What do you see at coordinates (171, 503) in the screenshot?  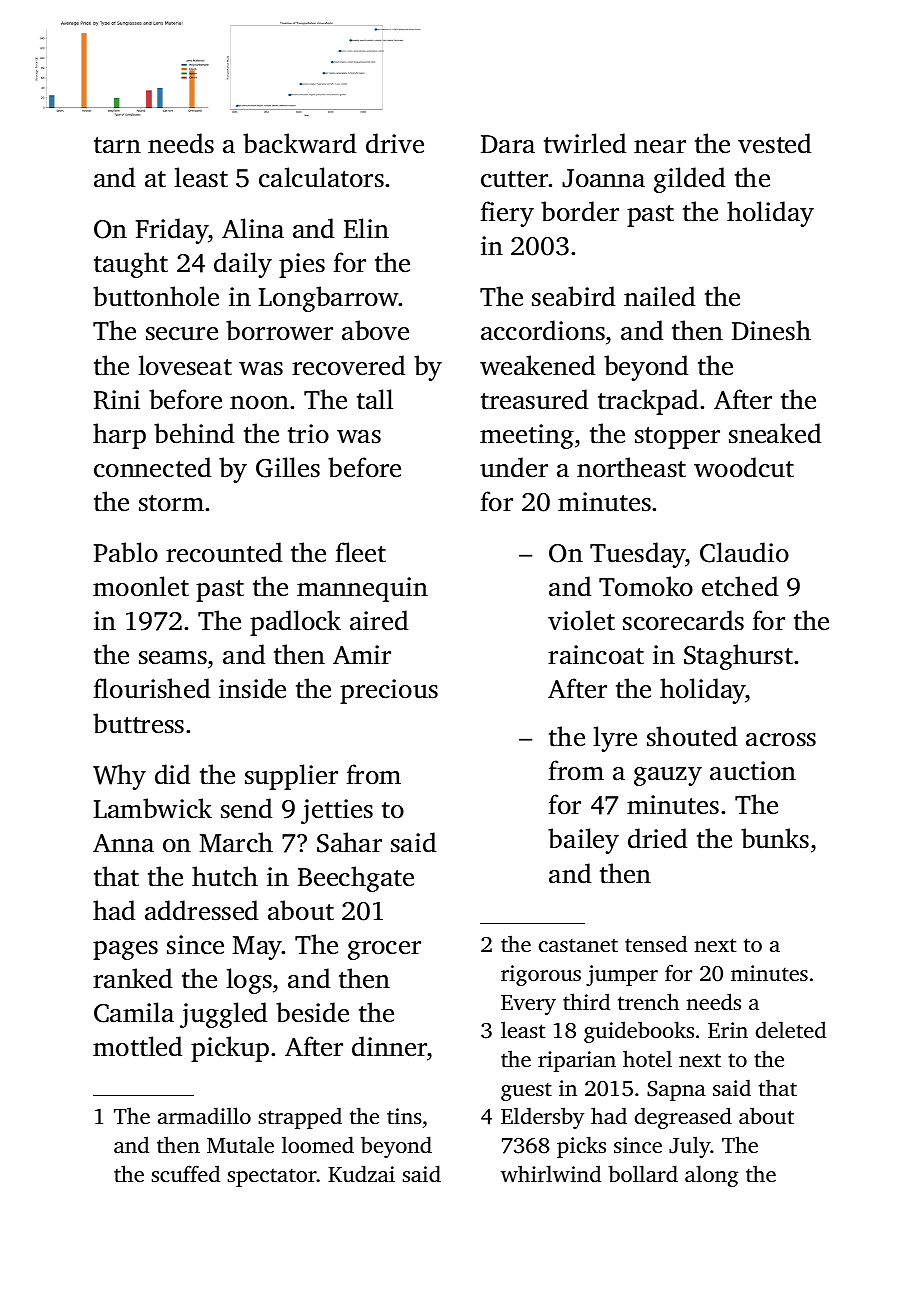 I see `storm` at bounding box center [171, 503].
